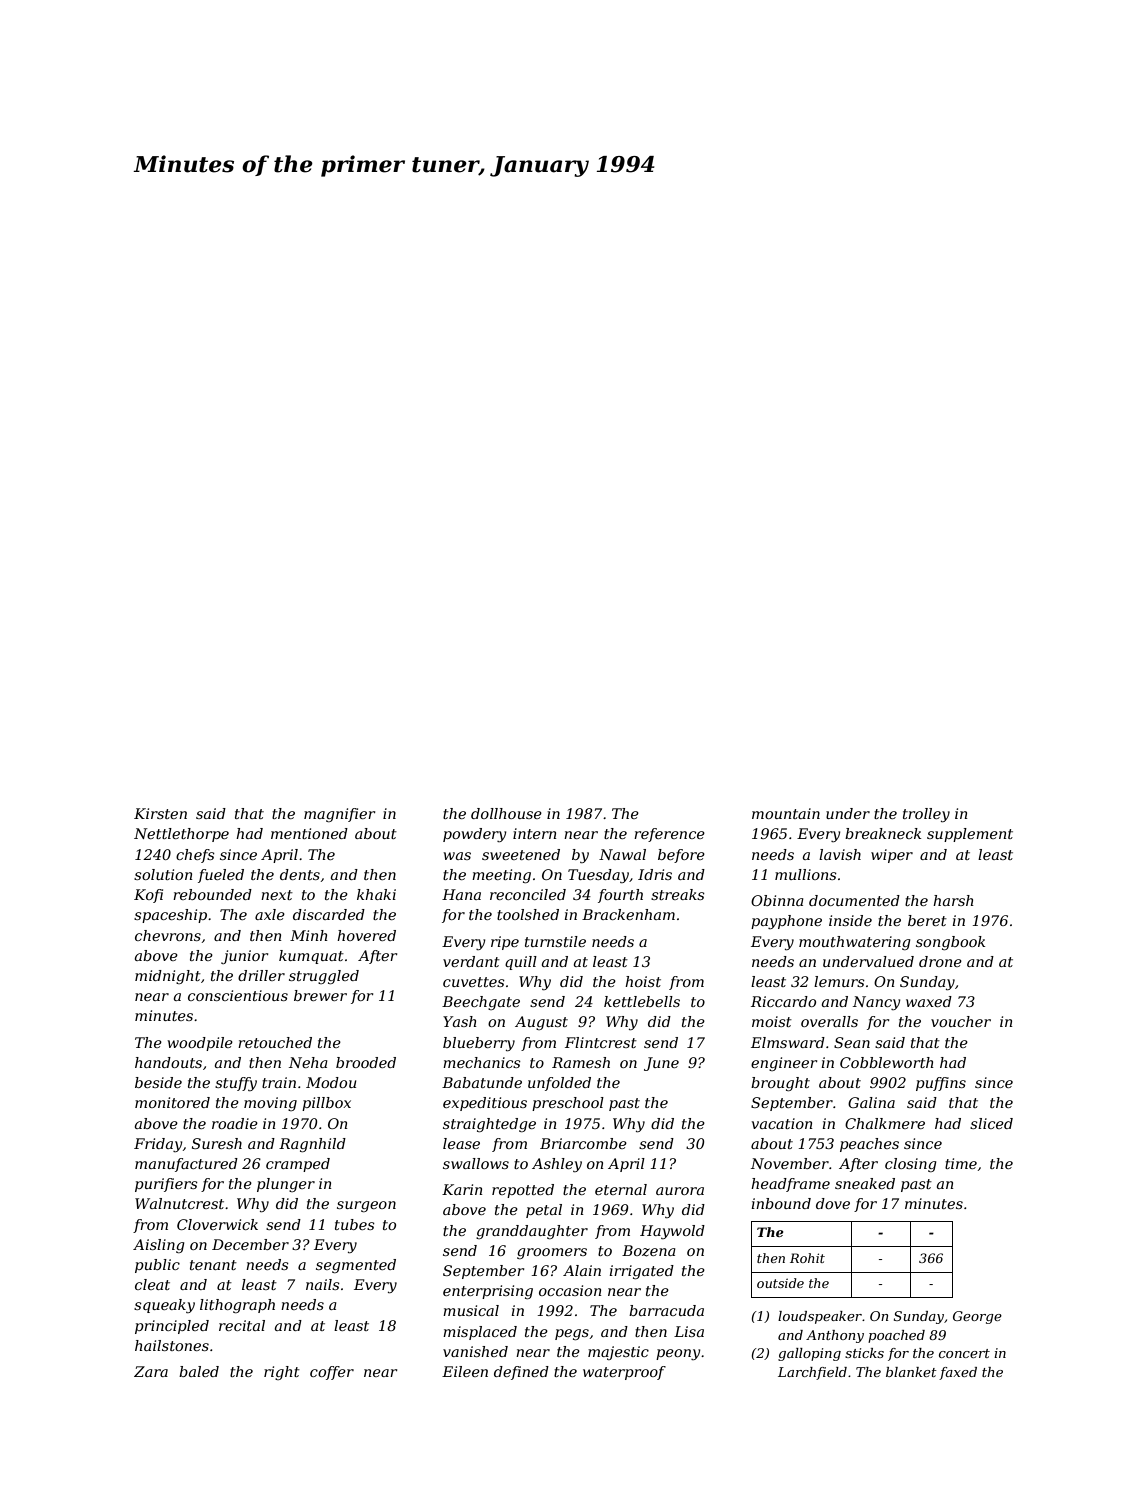 The height and width of the page is (1486, 1148). What do you see at coordinates (786, 813) in the page?
I see `mountain` at bounding box center [786, 813].
